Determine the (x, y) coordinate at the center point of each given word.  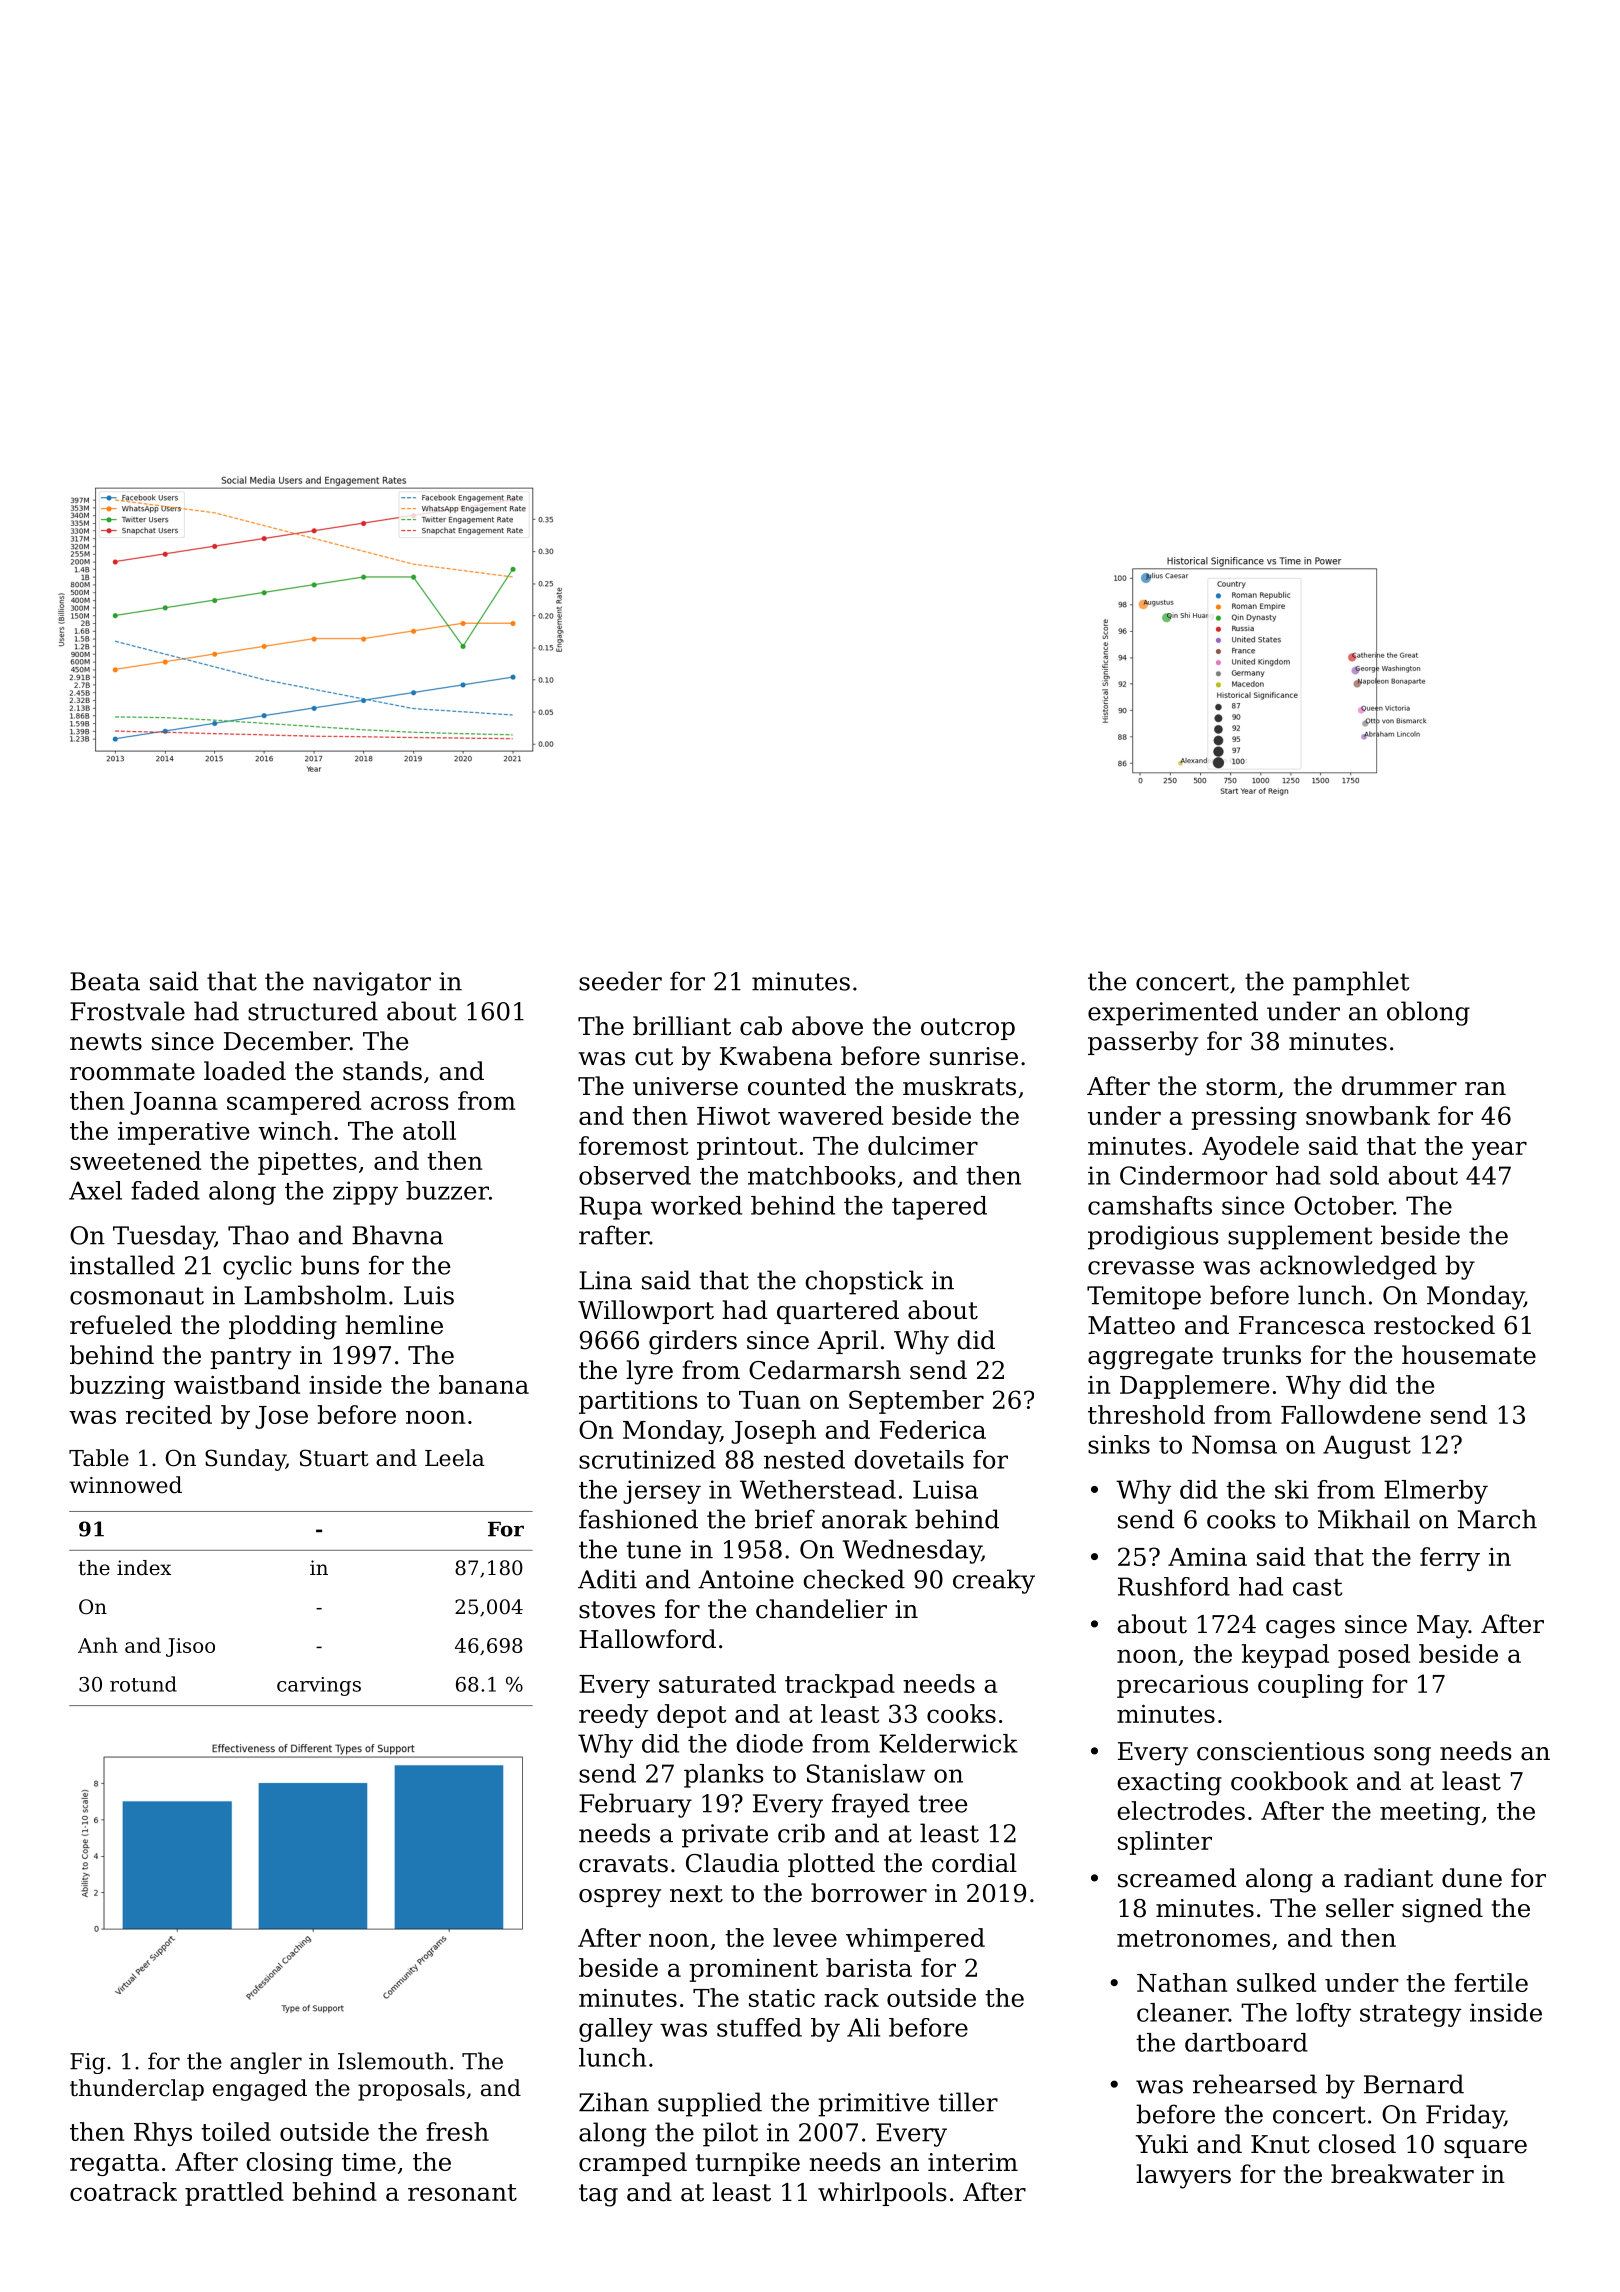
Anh (98, 1645)
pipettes (307, 1163)
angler (266, 2063)
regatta (114, 2165)
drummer (1399, 1086)
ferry (1450, 1559)
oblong (1428, 1013)
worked (696, 1205)
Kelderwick (948, 1743)
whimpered (915, 1940)
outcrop (968, 1029)
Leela (455, 1458)
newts (106, 1042)
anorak (865, 1519)
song (1402, 1756)
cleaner (1182, 2012)
